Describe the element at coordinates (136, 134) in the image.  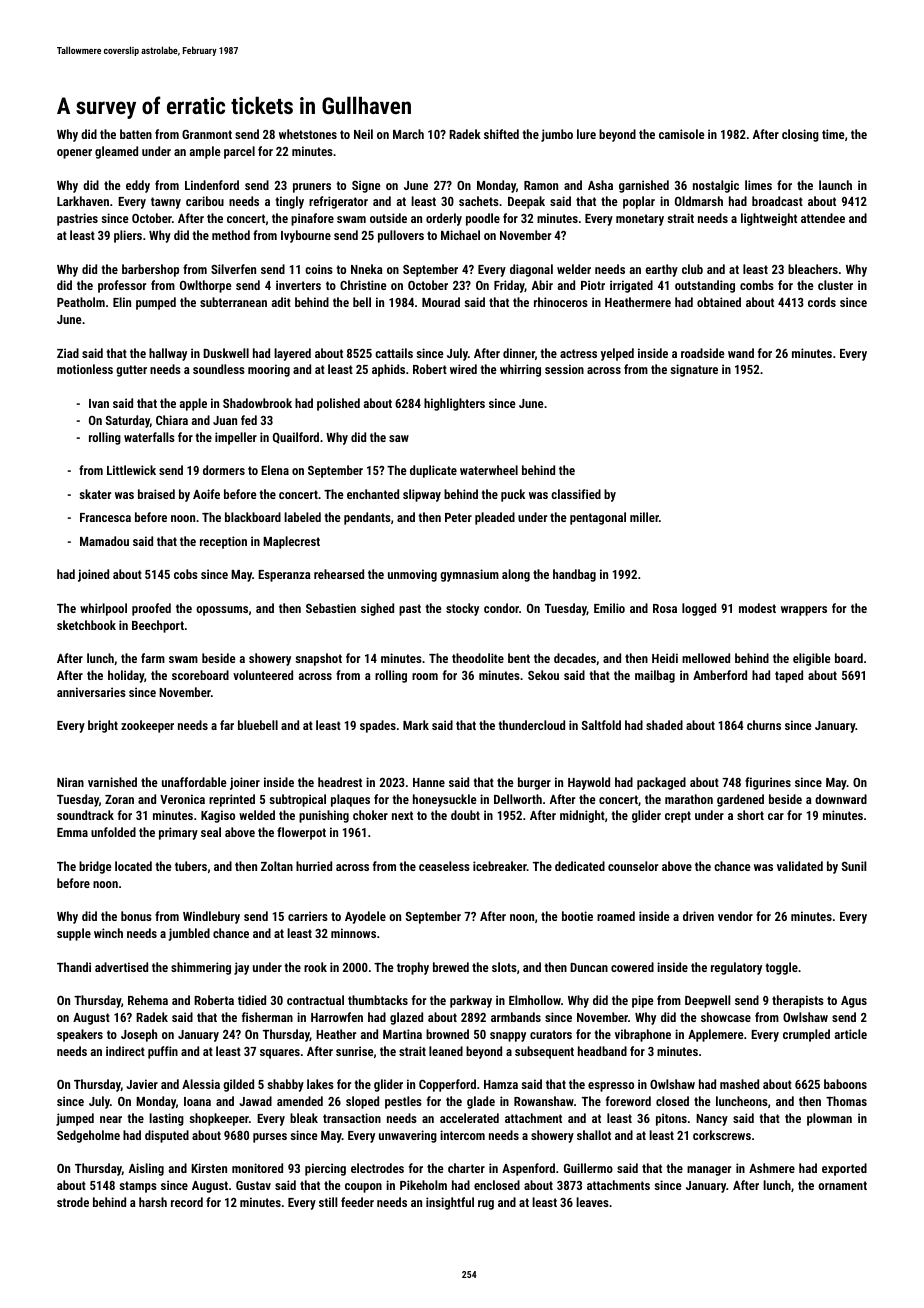
I see `batten` at that location.
